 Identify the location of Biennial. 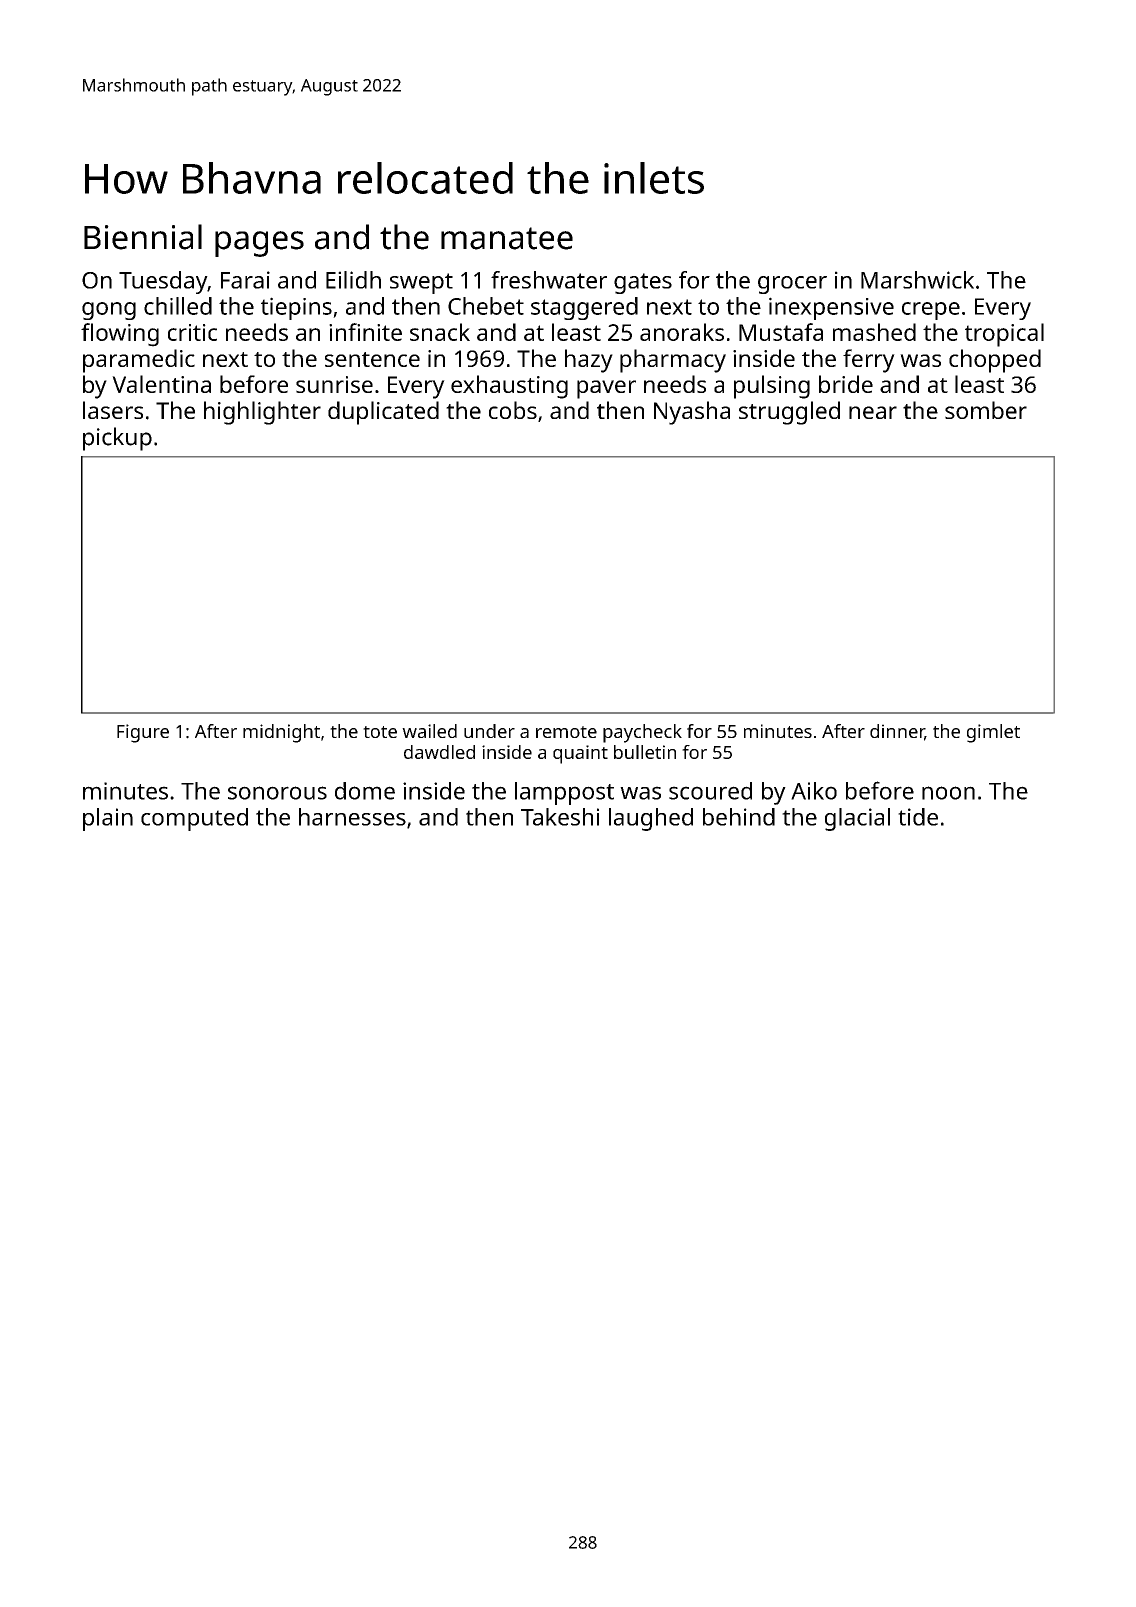
(143, 237).
